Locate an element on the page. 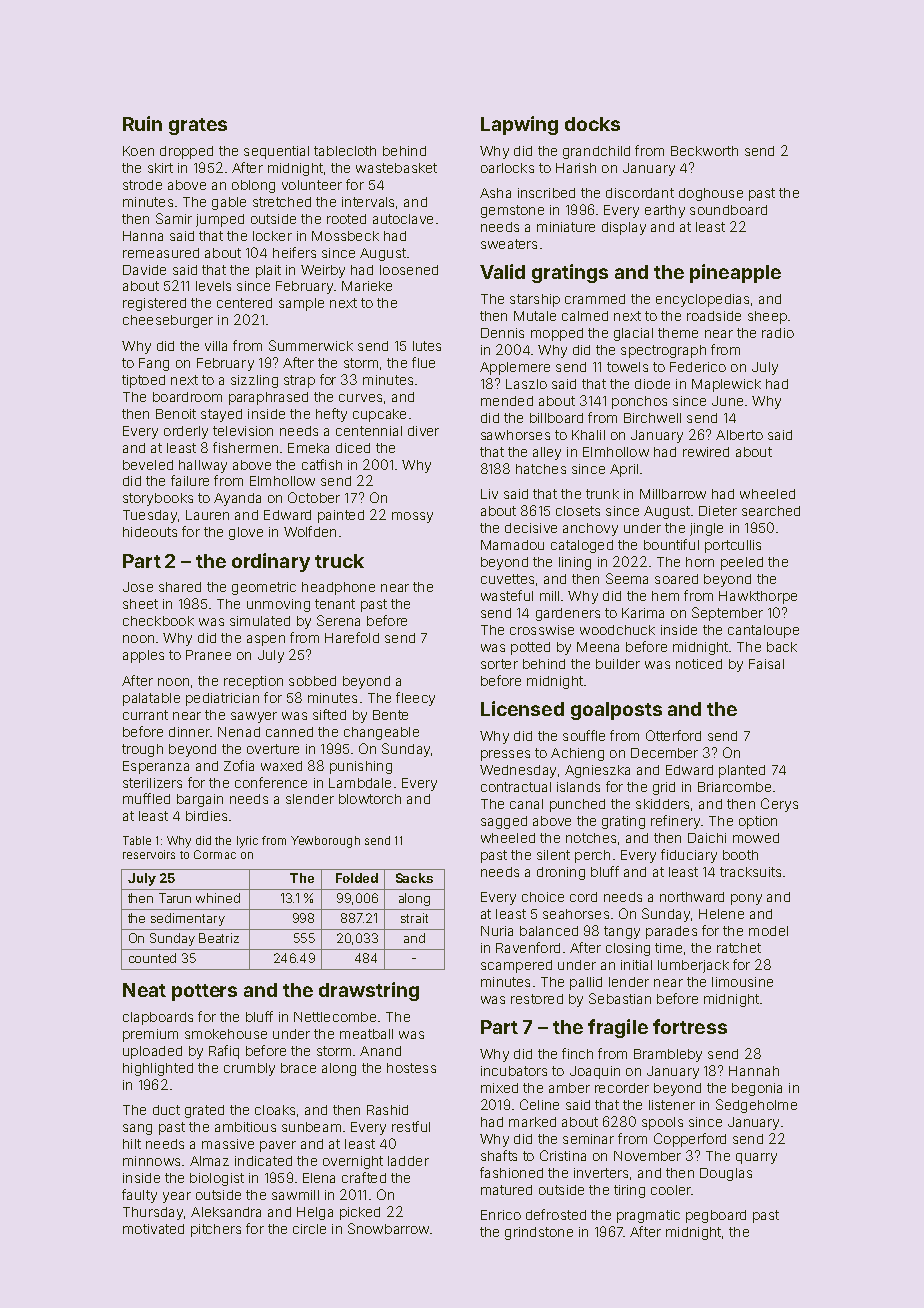 This document has width=924, height=1308. diode is located at coordinates (652, 384).
